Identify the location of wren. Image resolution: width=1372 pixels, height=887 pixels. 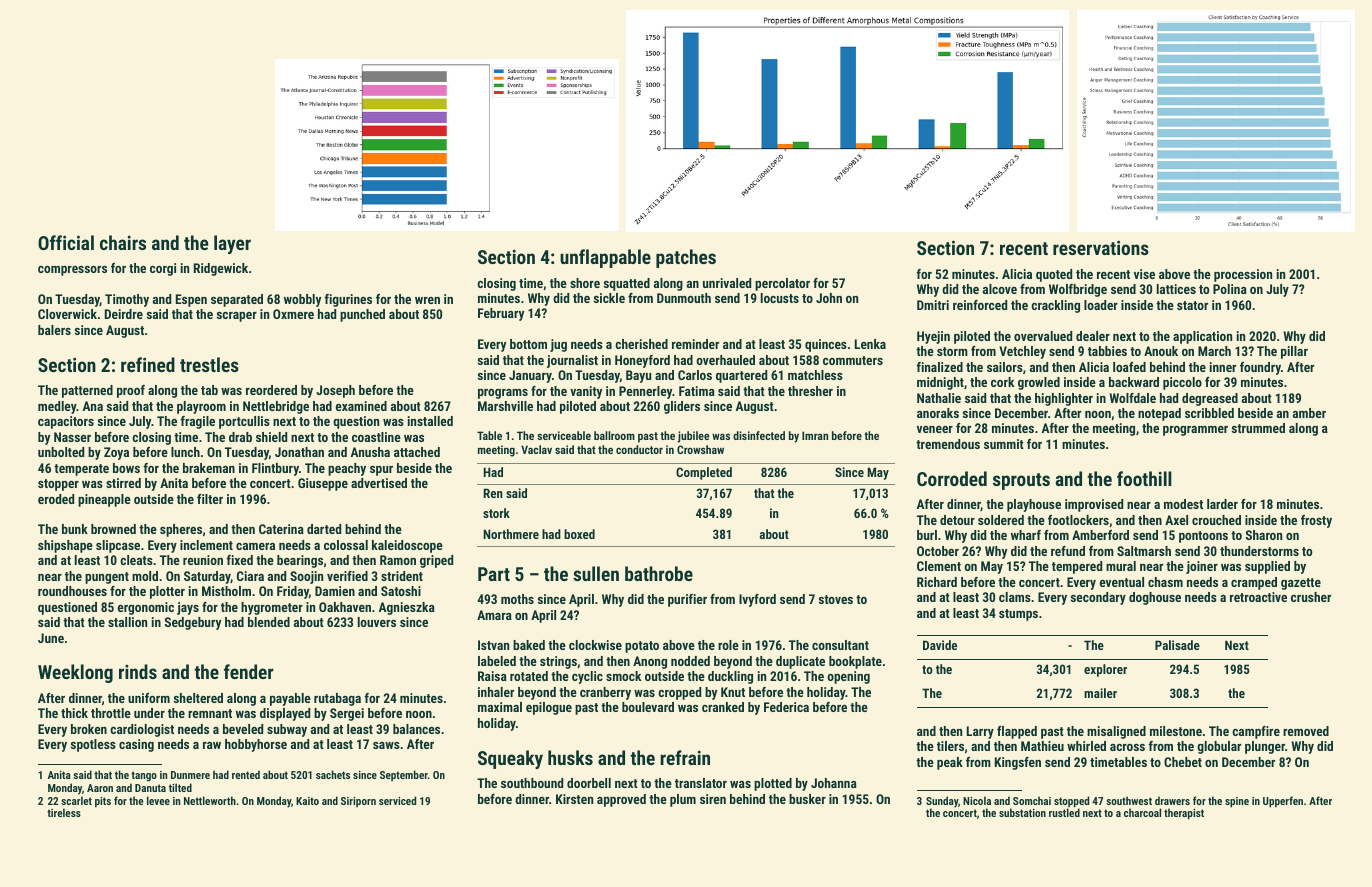
(427, 300).
